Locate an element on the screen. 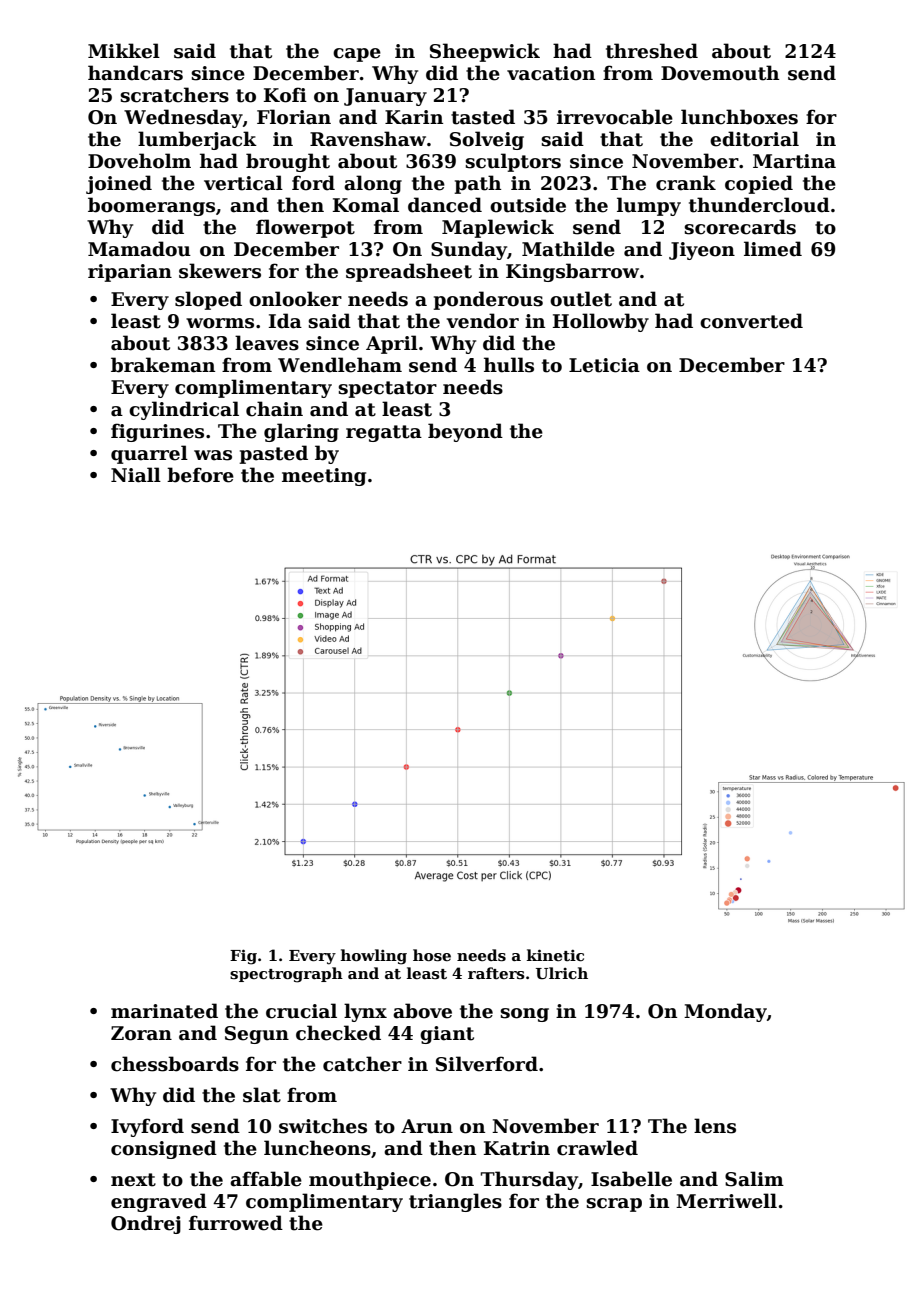 This screenshot has height=1308, width=924. kinetic is located at coordinates (555, 955).
